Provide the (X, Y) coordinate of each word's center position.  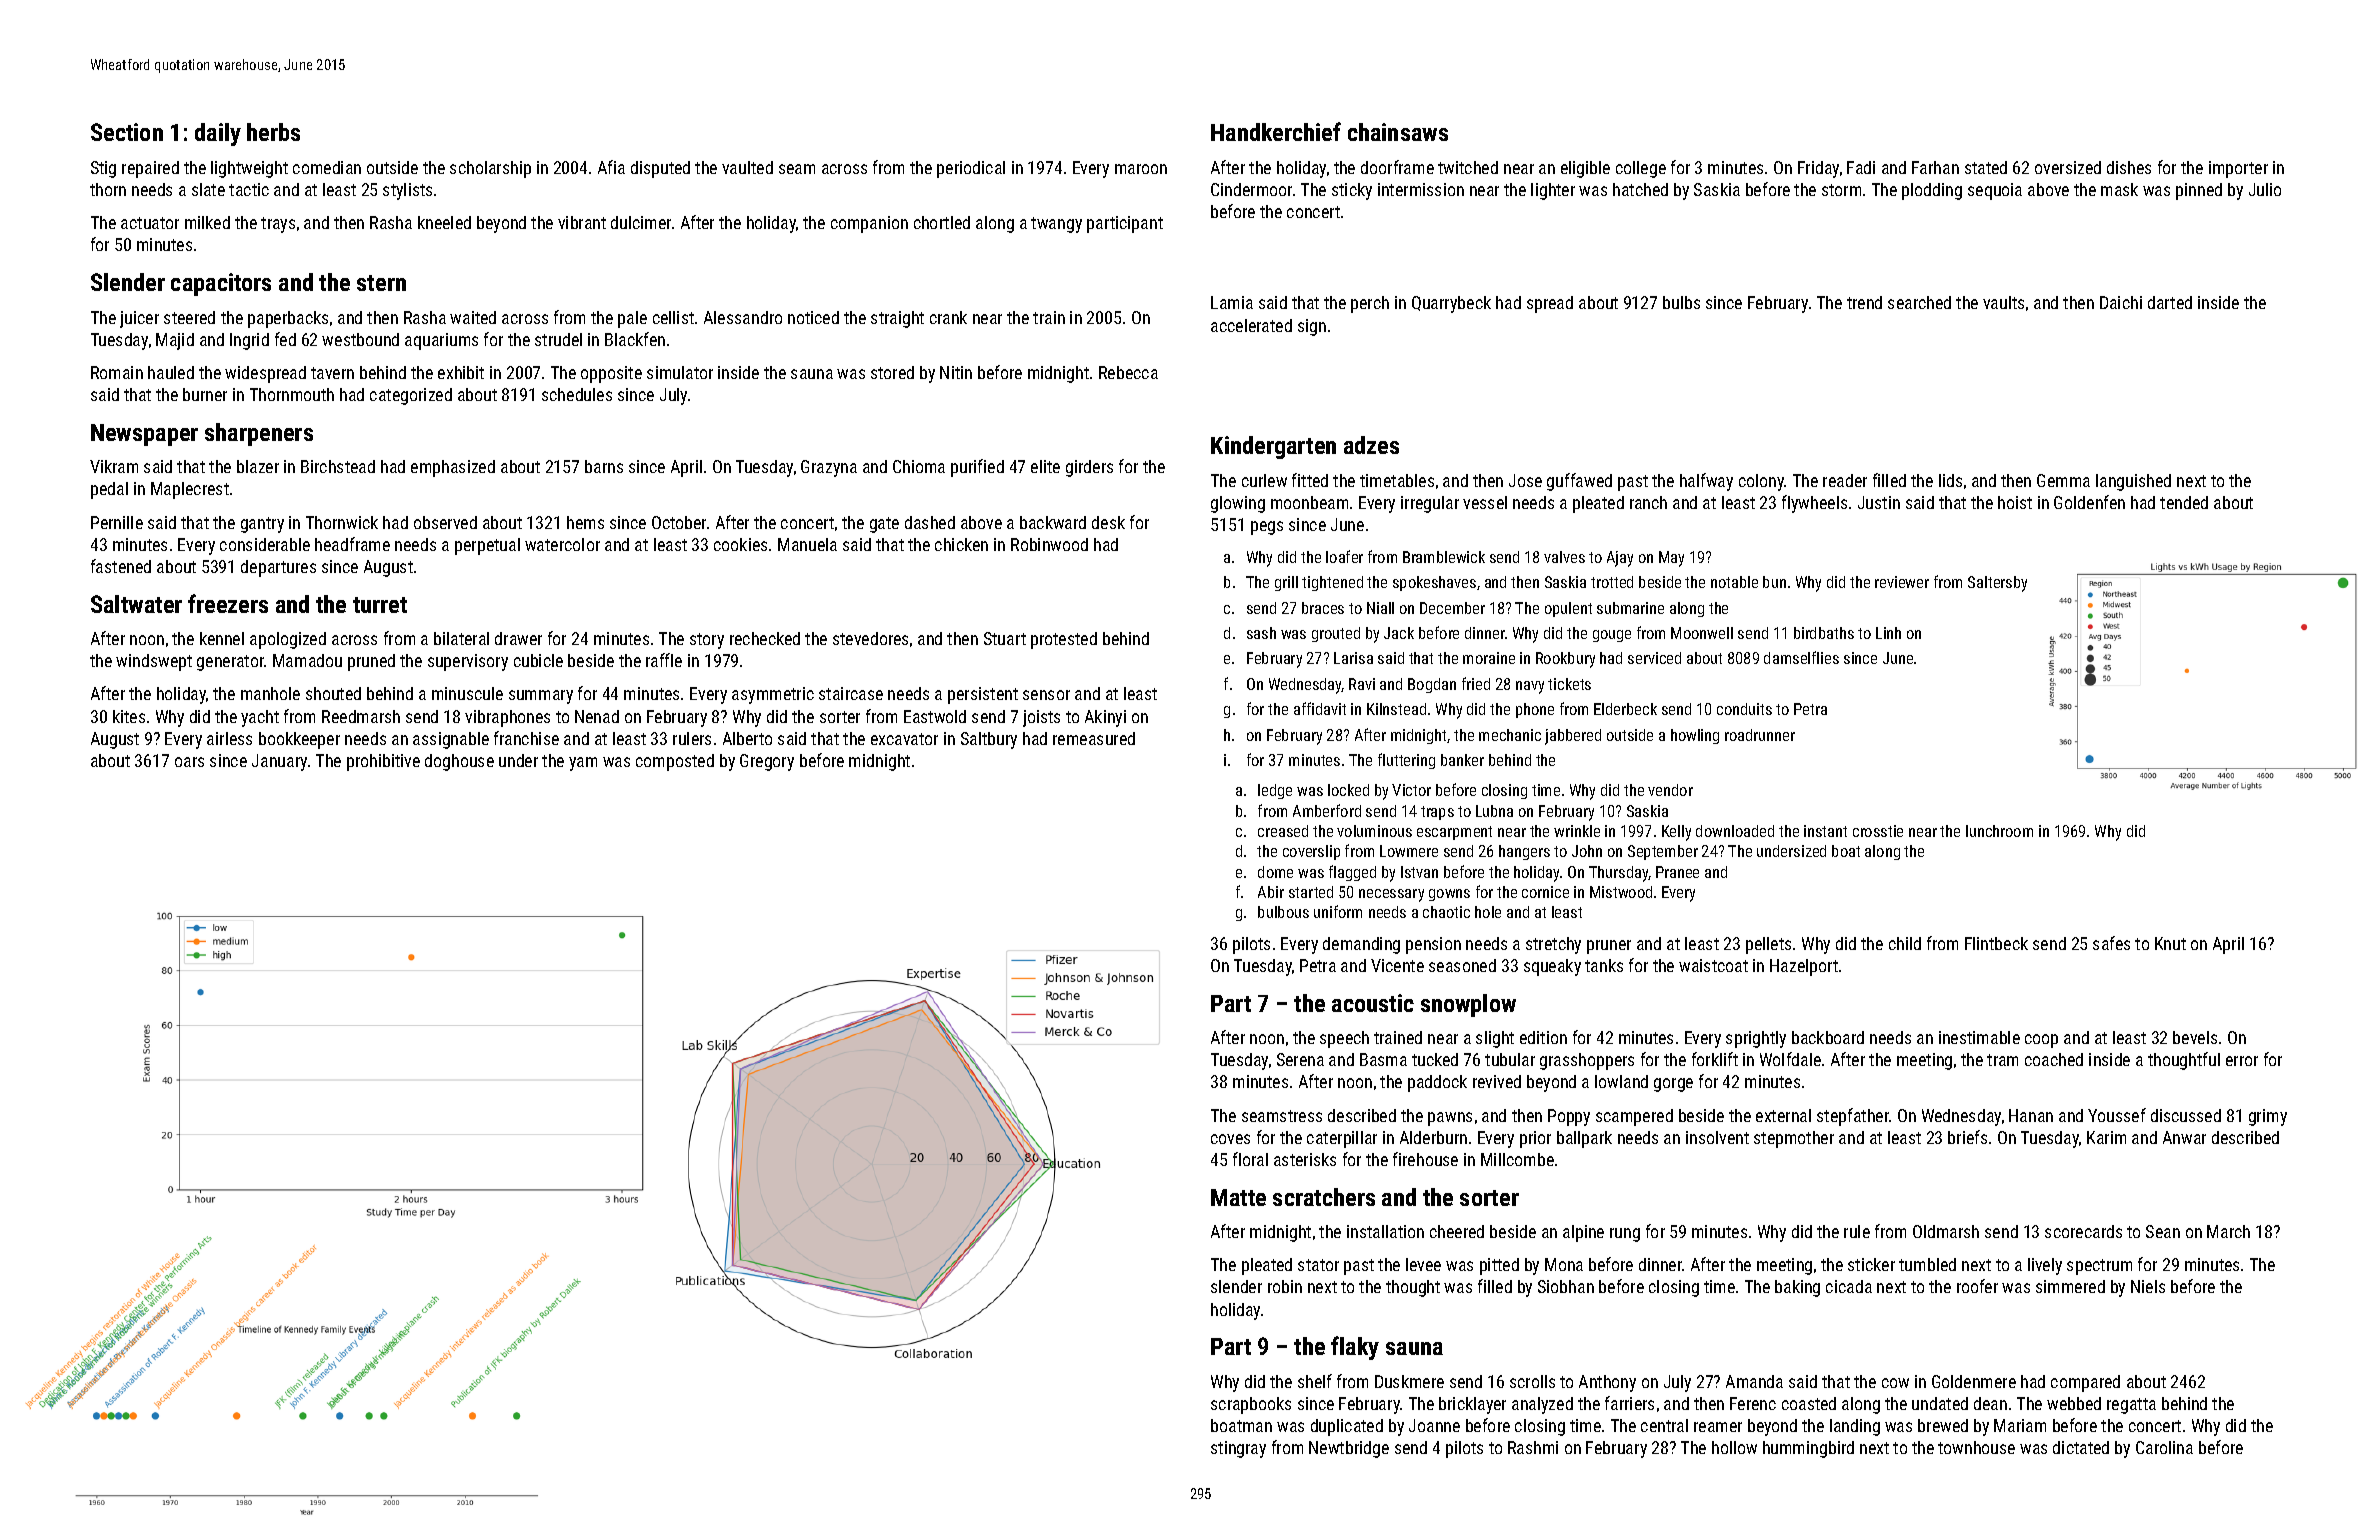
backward (1053, 522)
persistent (983, 695)
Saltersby (1997, 584)
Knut (2170, 943)
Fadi (1861, 167)
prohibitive (383, 762)
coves (1230, 1139)
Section (127, 132)
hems (585, 522)
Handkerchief (1276, 131)
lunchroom (1999, 831)
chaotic (1446, 912)
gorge (1673, 1085)
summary (541, 697)
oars (189, 762)
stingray (1238, 1449)
